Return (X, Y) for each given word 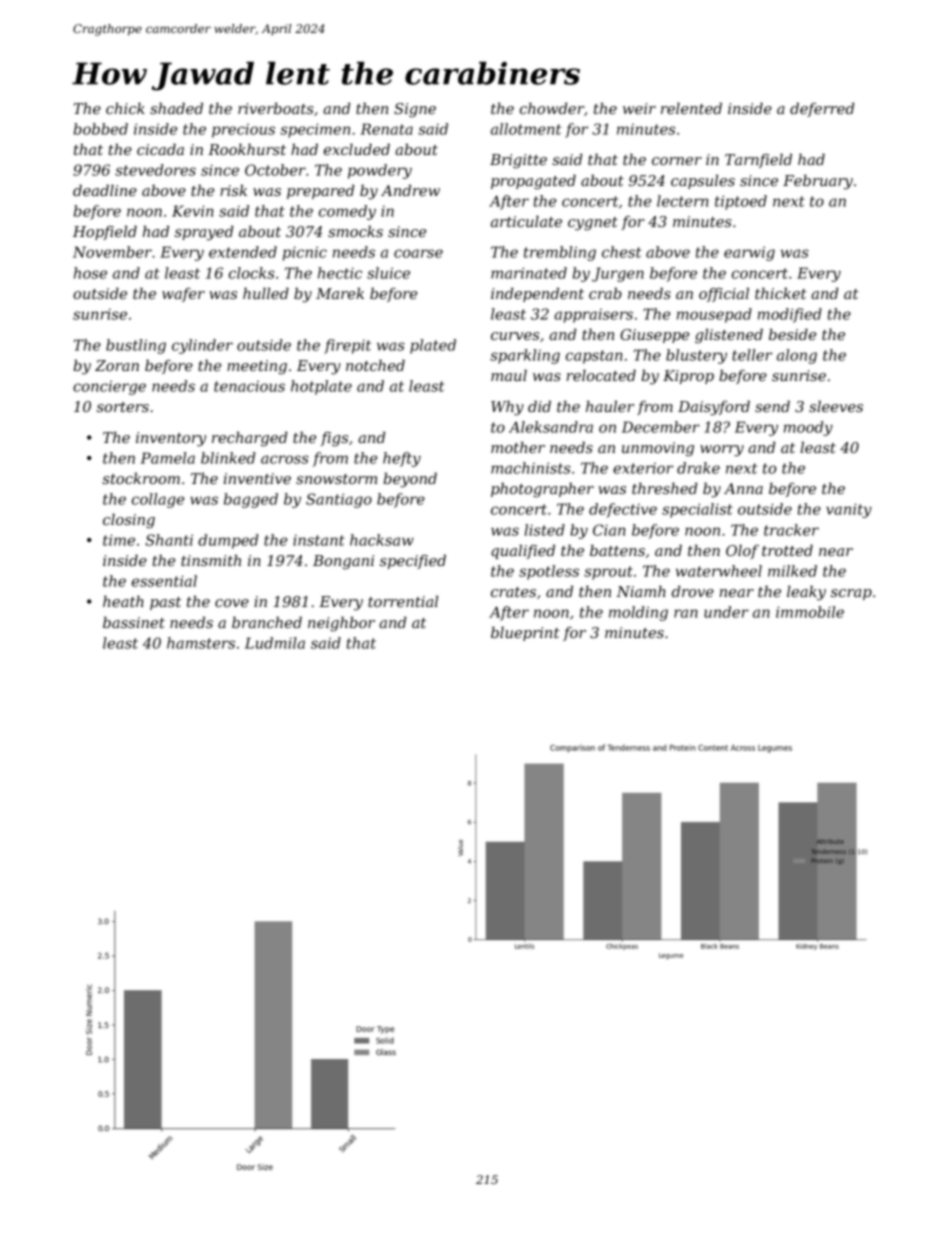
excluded (357, 149)
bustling (136, 346)
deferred (822, 109)
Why (507, 408)
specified (413, 561)
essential (164, 581)
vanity (849, 510)
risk (233, 190)
